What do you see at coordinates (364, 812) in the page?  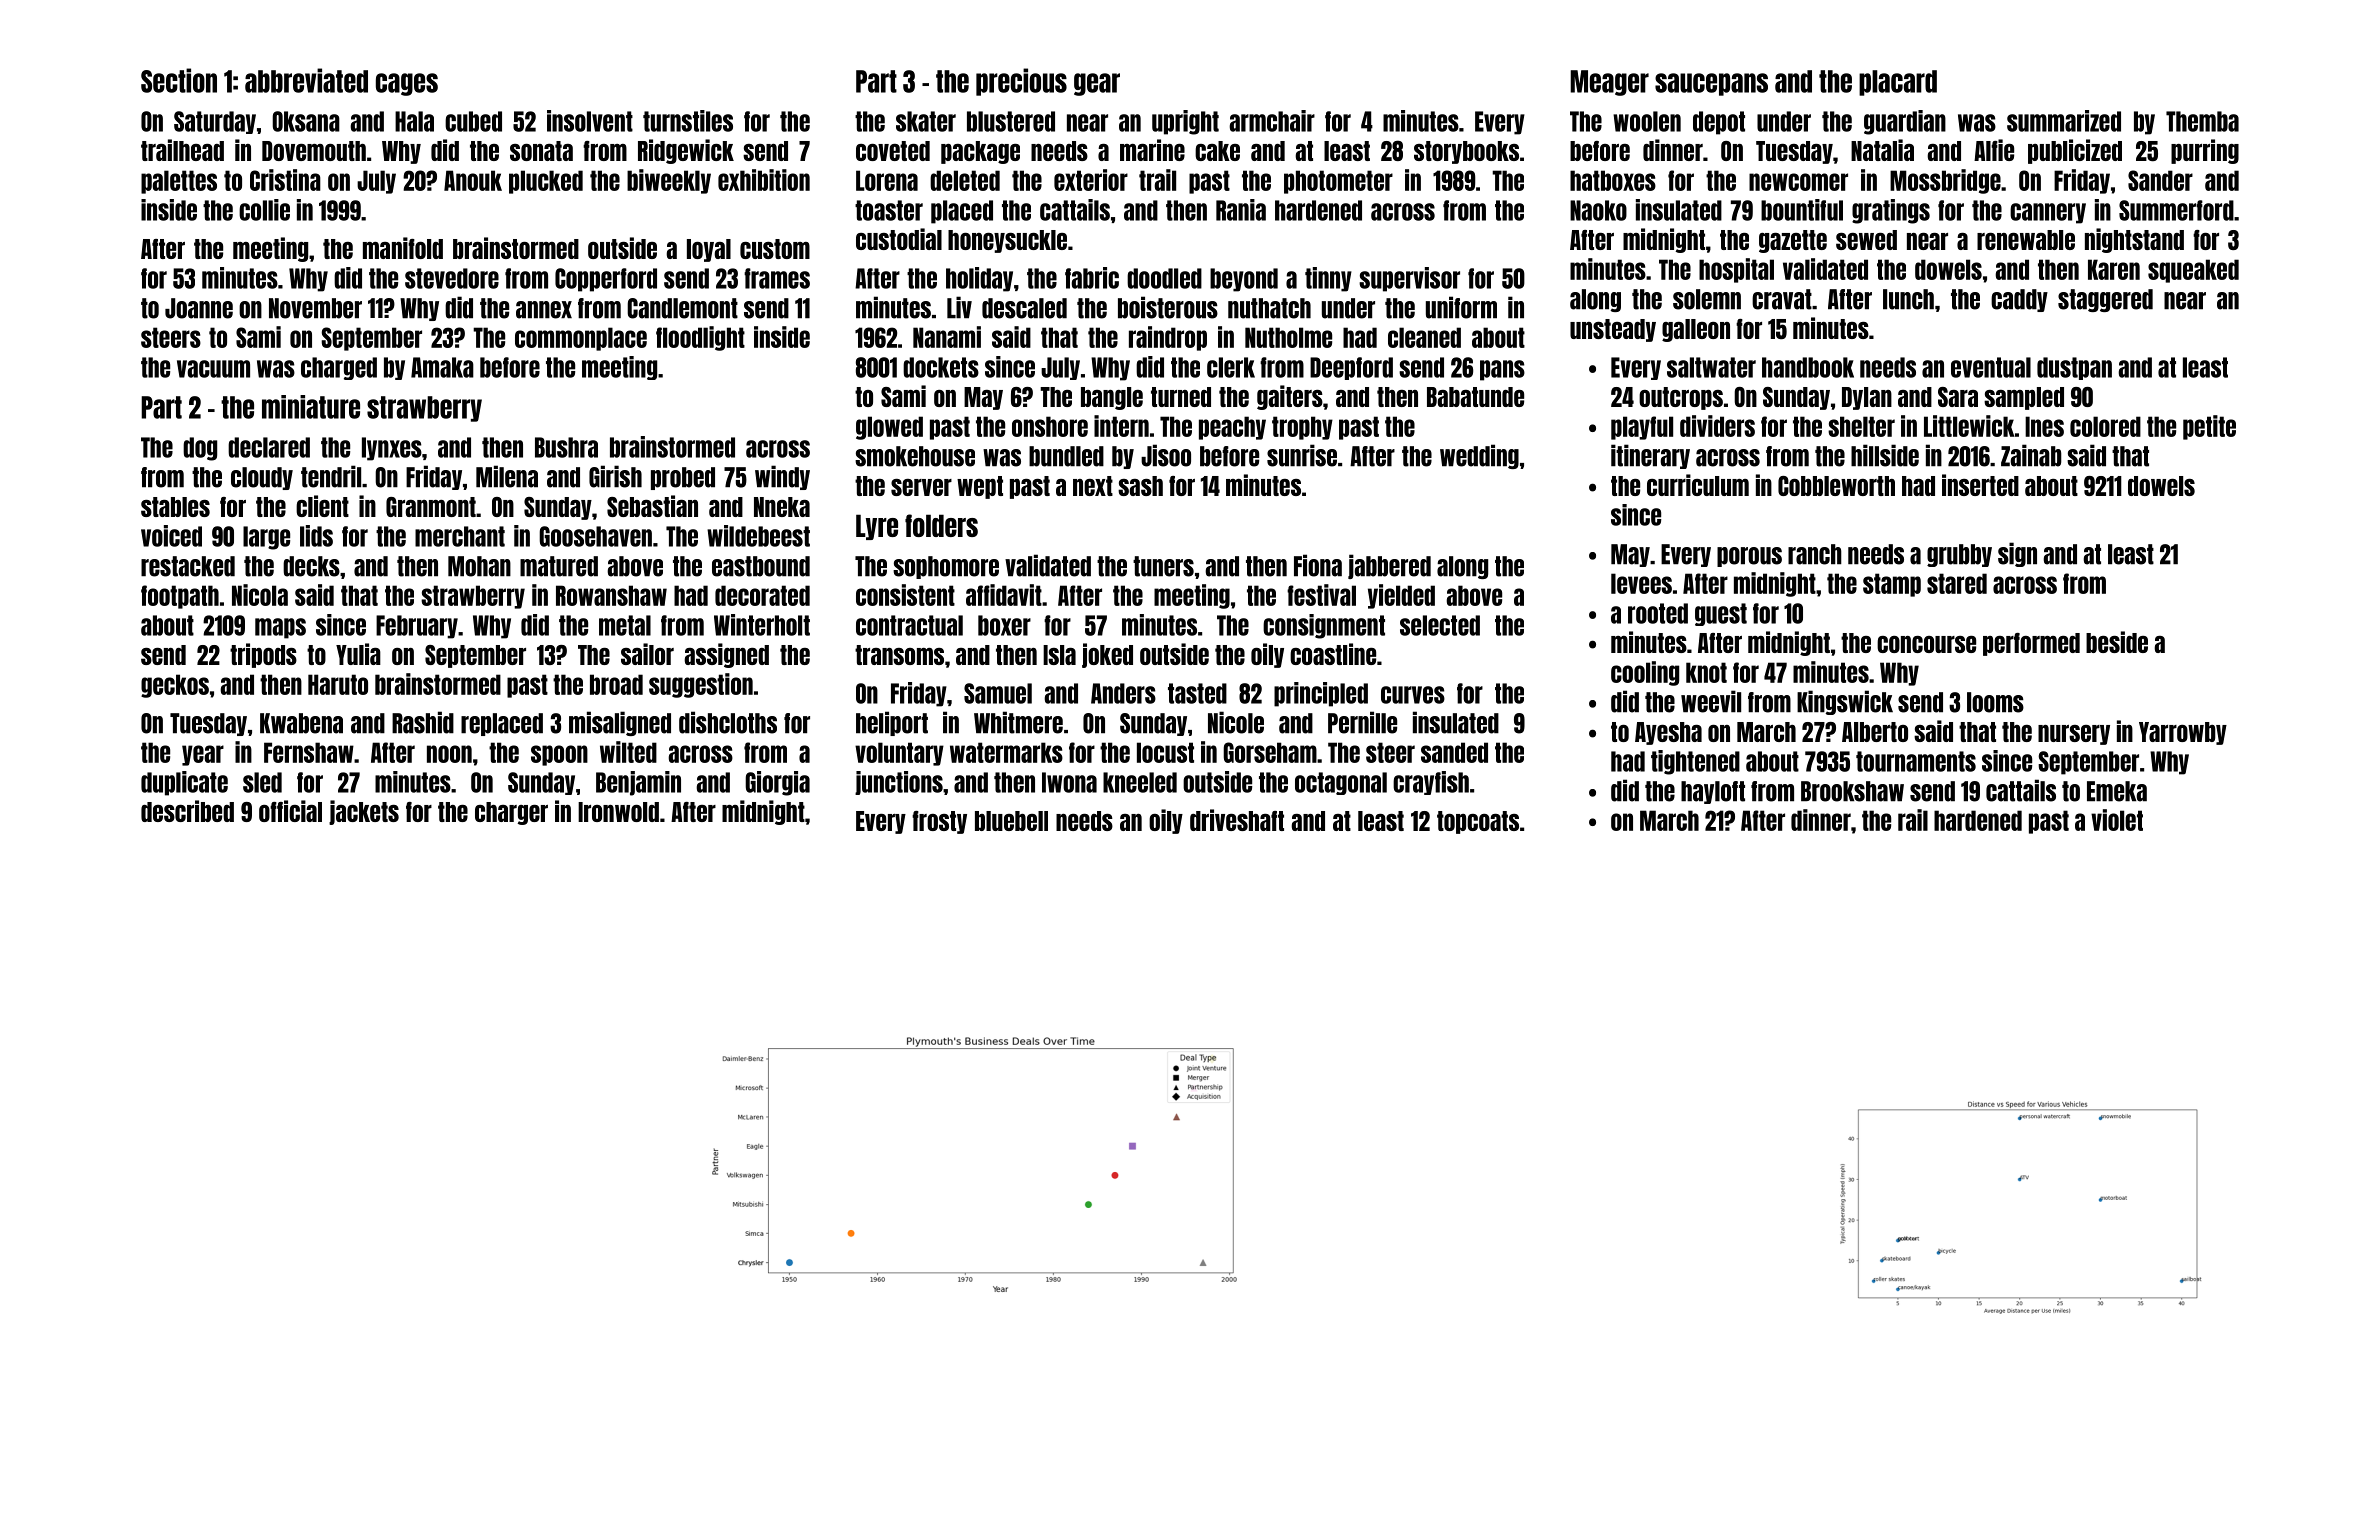 I see `jackets` at bounding box center [364, 812].
